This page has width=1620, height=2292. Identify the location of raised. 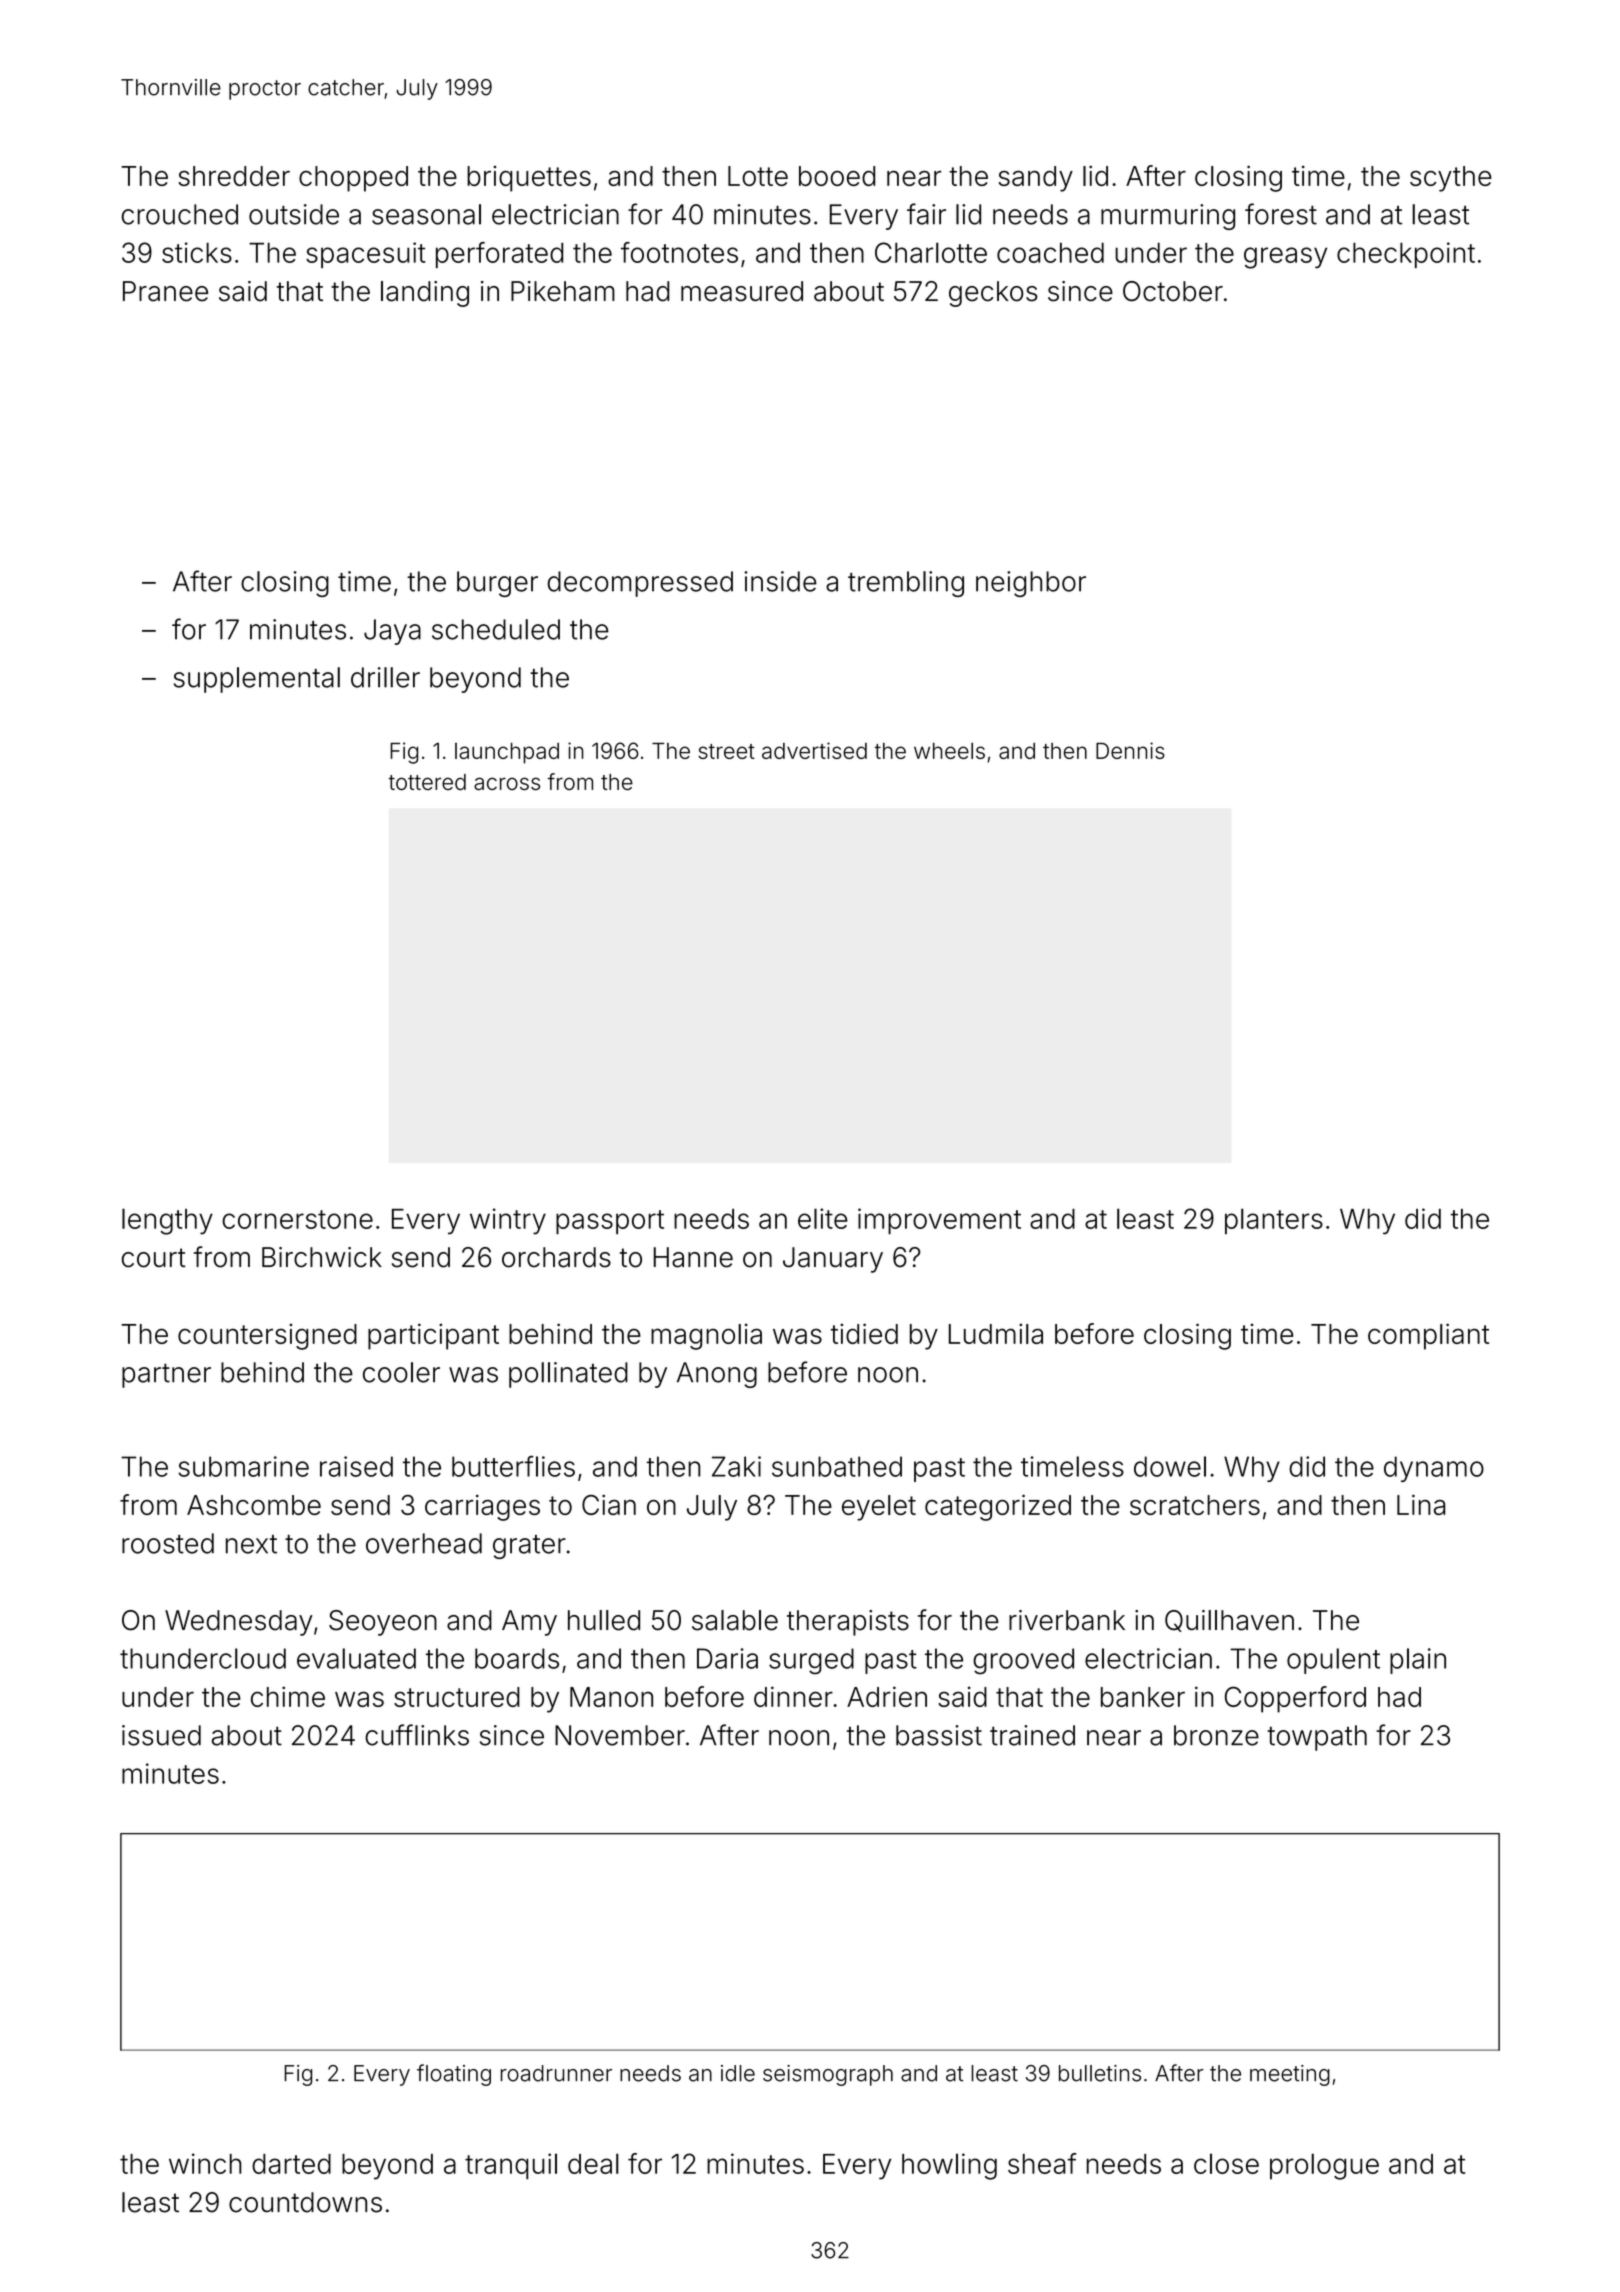
(356, 1466).
